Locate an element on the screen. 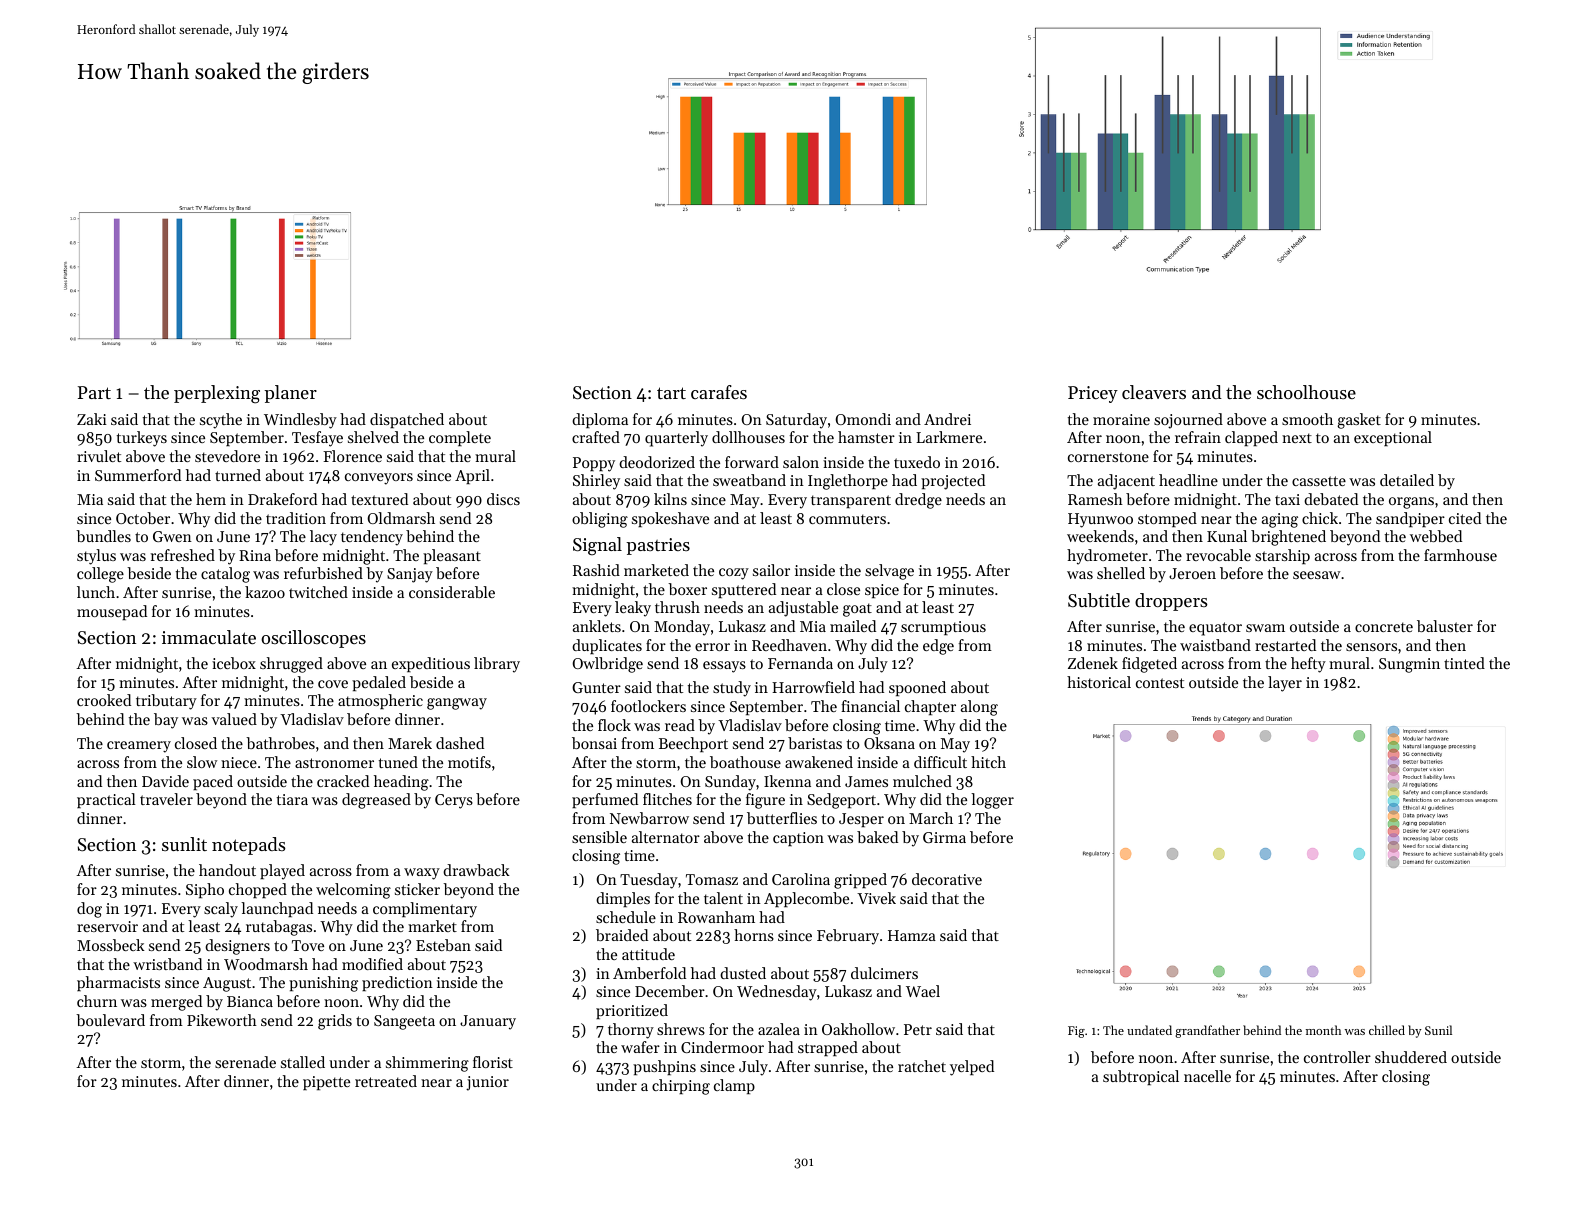  logger is located at coordinates (992, 801).
